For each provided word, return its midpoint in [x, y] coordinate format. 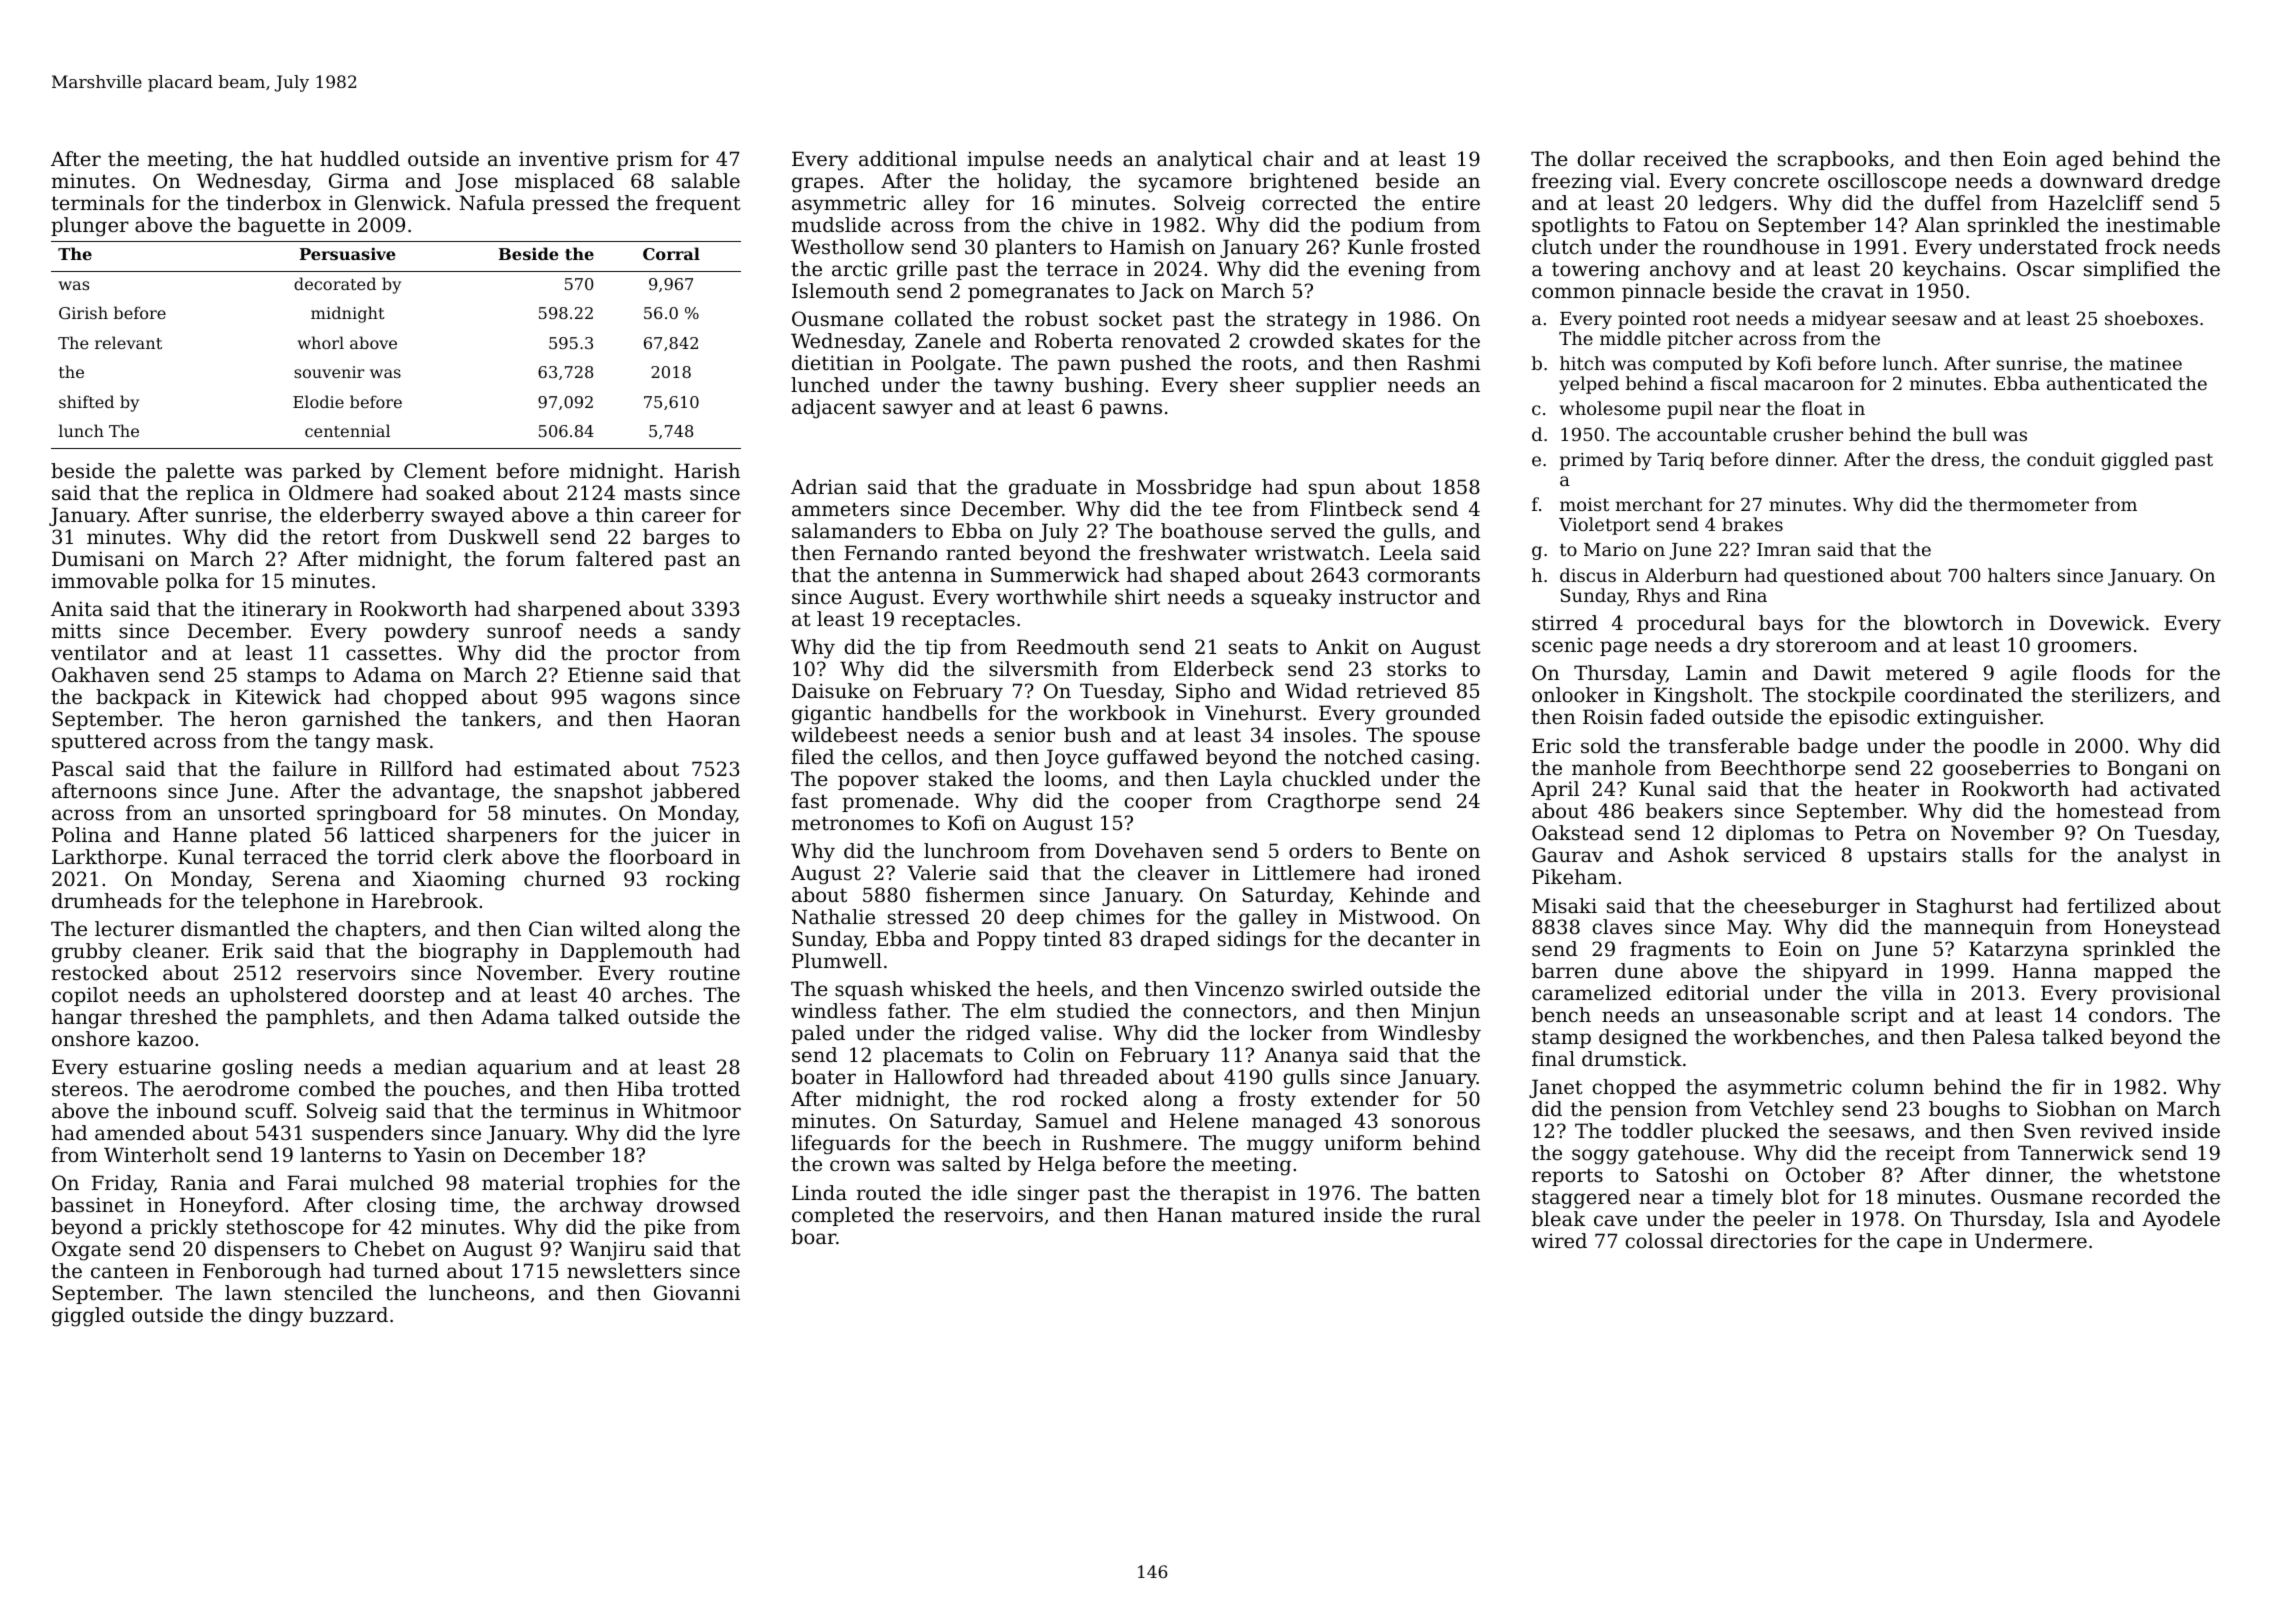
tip [938, 648]
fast [809, 800]
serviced [1785, 854]
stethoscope [285, 1228]
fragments [1680, 951]
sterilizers [2120, 695]
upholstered [289, 996]
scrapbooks [1833, 160]
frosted [1445, 247]
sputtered [99, 742]
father [918, 1011]
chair [1288, 159]
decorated [335, 283]
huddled [360, 159]
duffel [1953, 203]
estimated [562, 769]
